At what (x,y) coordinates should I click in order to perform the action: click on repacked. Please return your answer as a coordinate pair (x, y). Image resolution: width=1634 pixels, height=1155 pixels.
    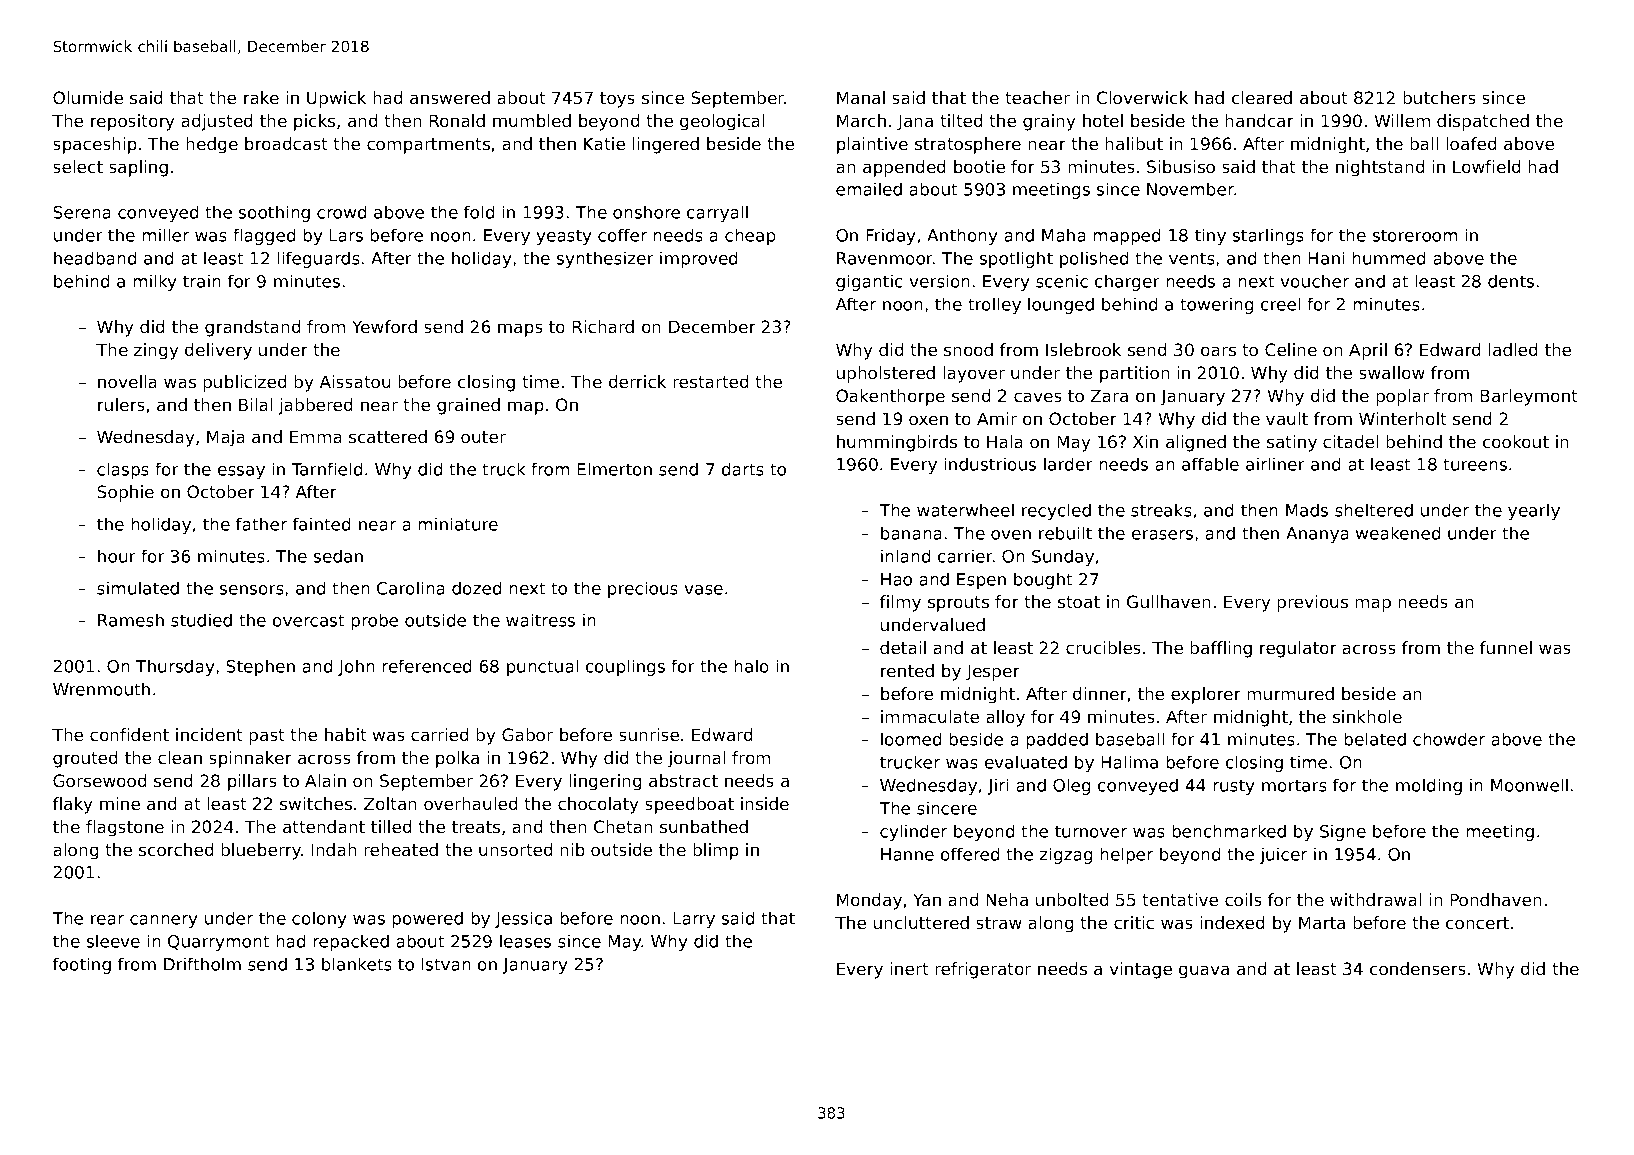
    Looking at the image, I should click on (351, 942).
